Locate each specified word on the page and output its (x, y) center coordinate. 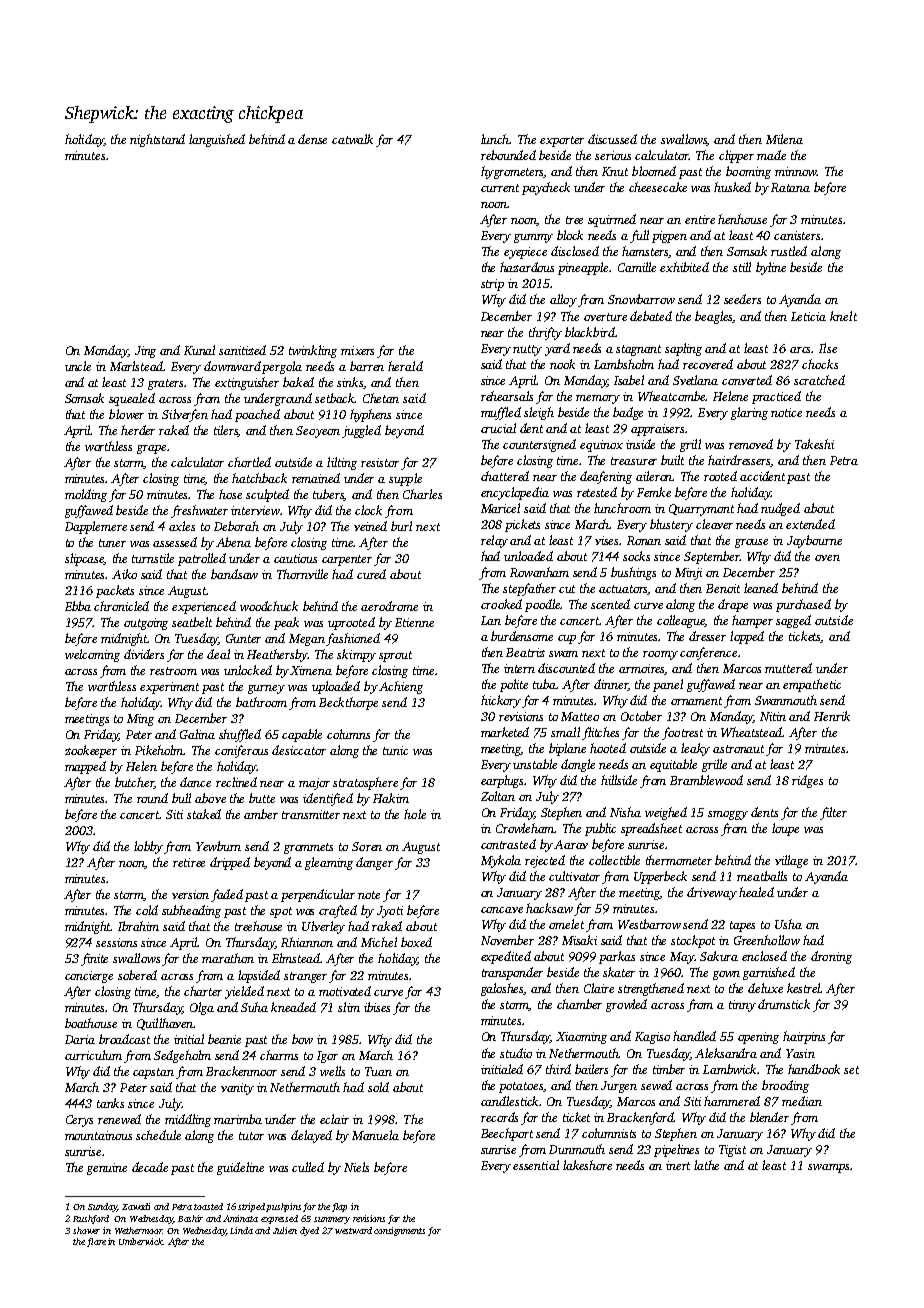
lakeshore (587, 1165)
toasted (208, 1206)
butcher (134, 783)
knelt (843, 316)
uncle (78, 366)
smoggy (728, 815)
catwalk (352, 139)
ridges (807, 781)
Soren (367, 846)
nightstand (157, 140)
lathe (706, 1165)
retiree (189, 862)
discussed (612, 139)
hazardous (527, 267)
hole (415, 814)
